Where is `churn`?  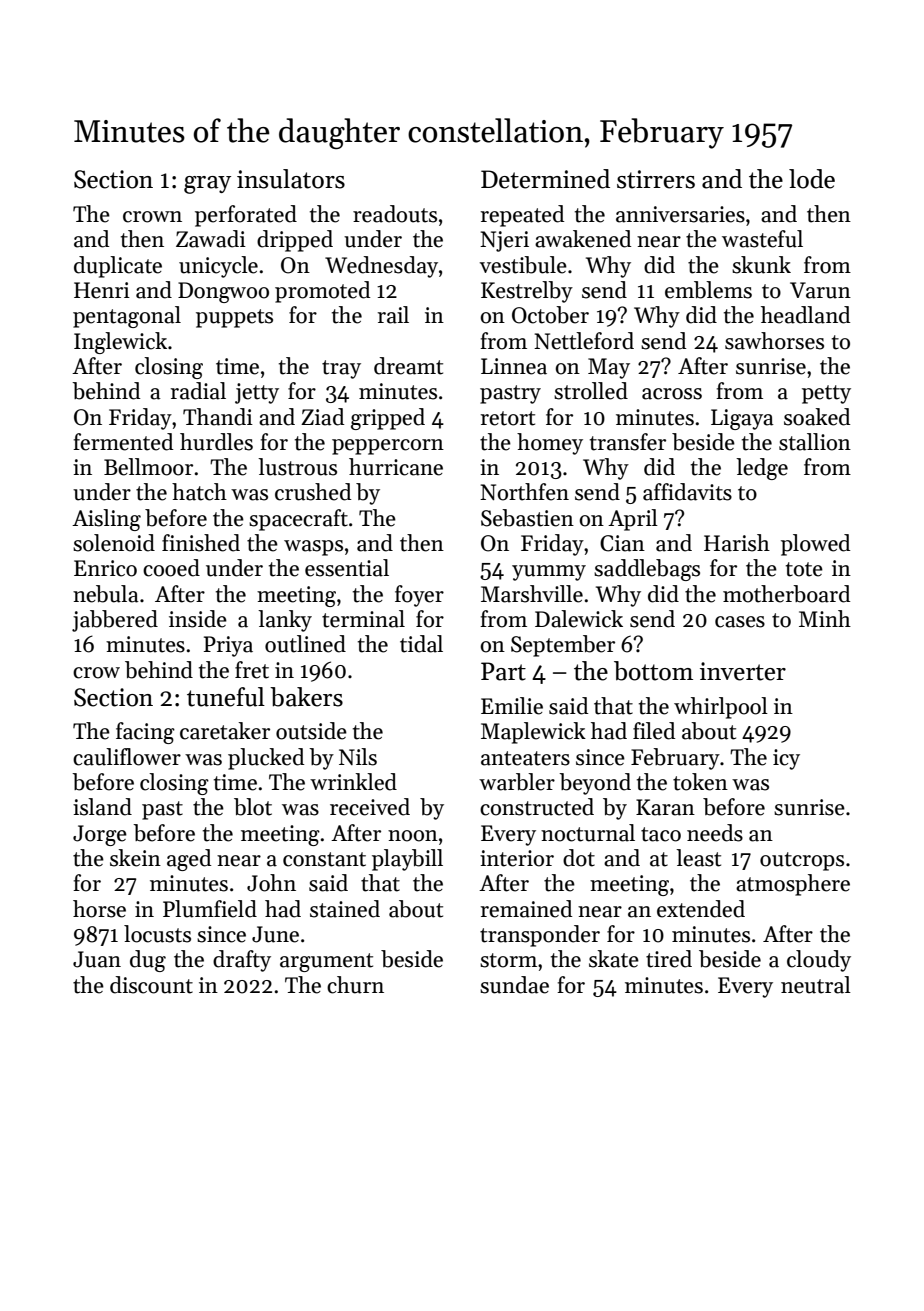 churn is located at coordinates (355, 985).
